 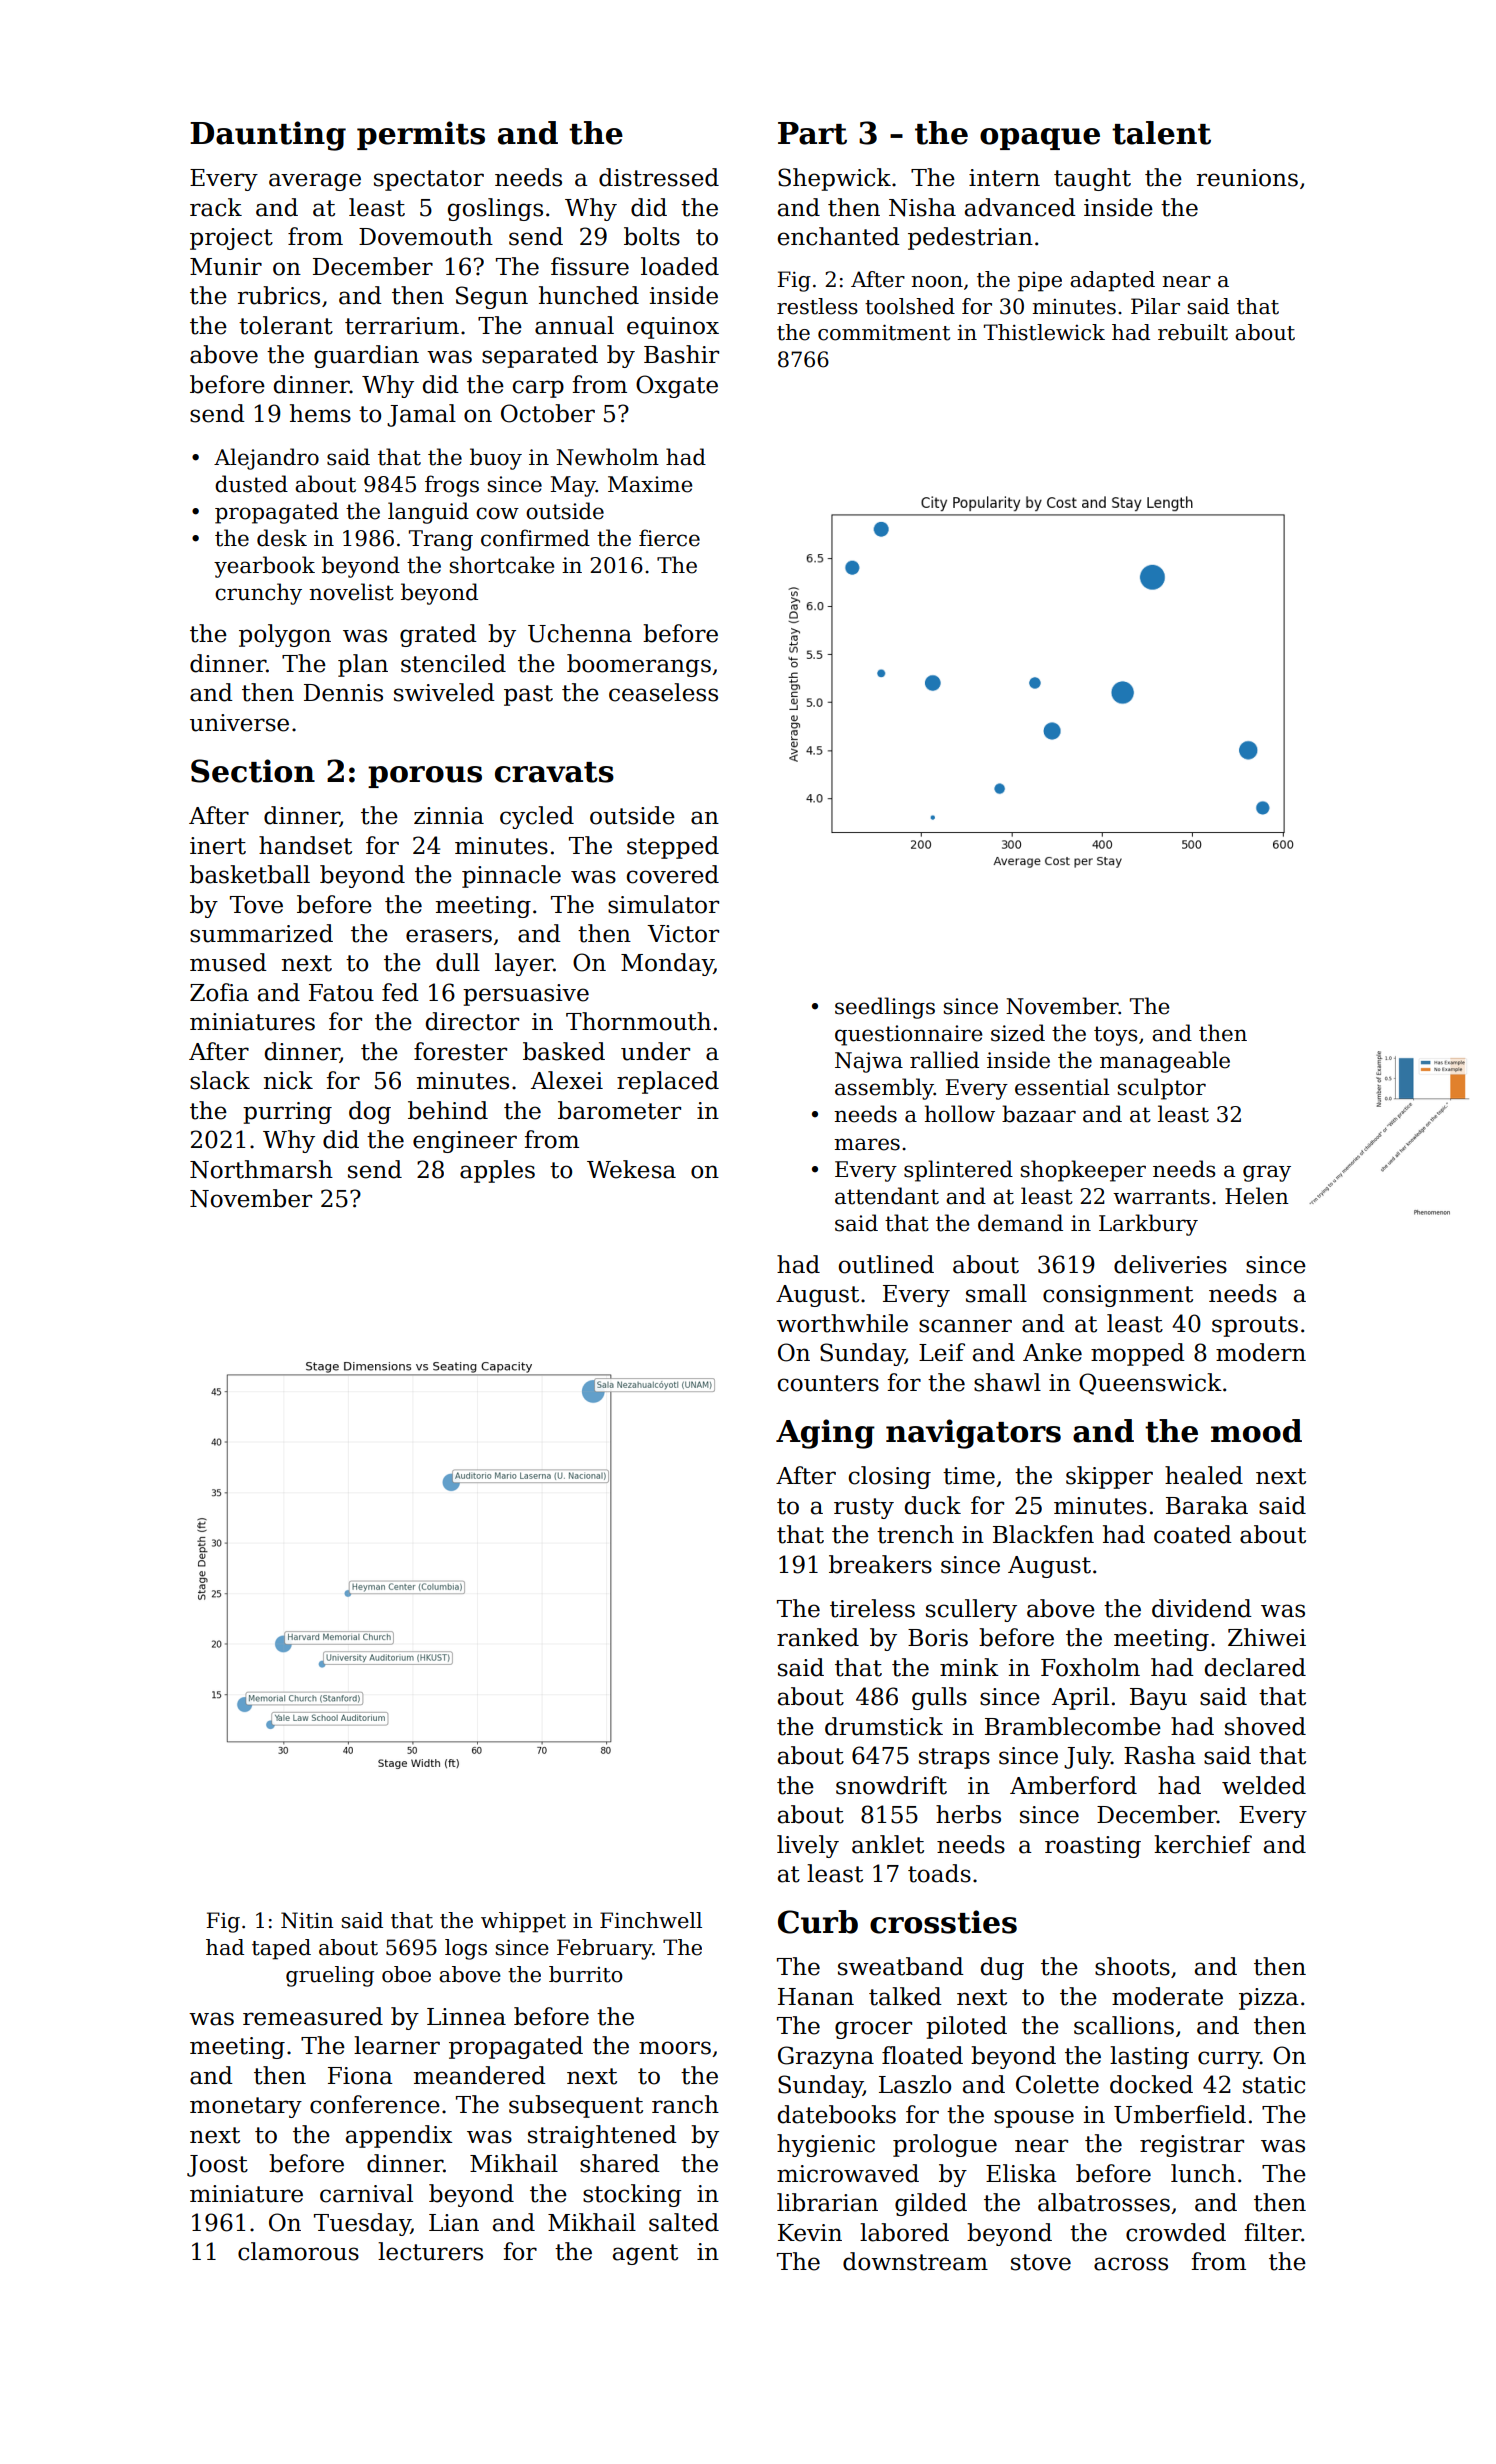 What do you see at coordinates (261, 1169) in the image?
I see `Northmarsh` at bounding box center [261, 1169].
